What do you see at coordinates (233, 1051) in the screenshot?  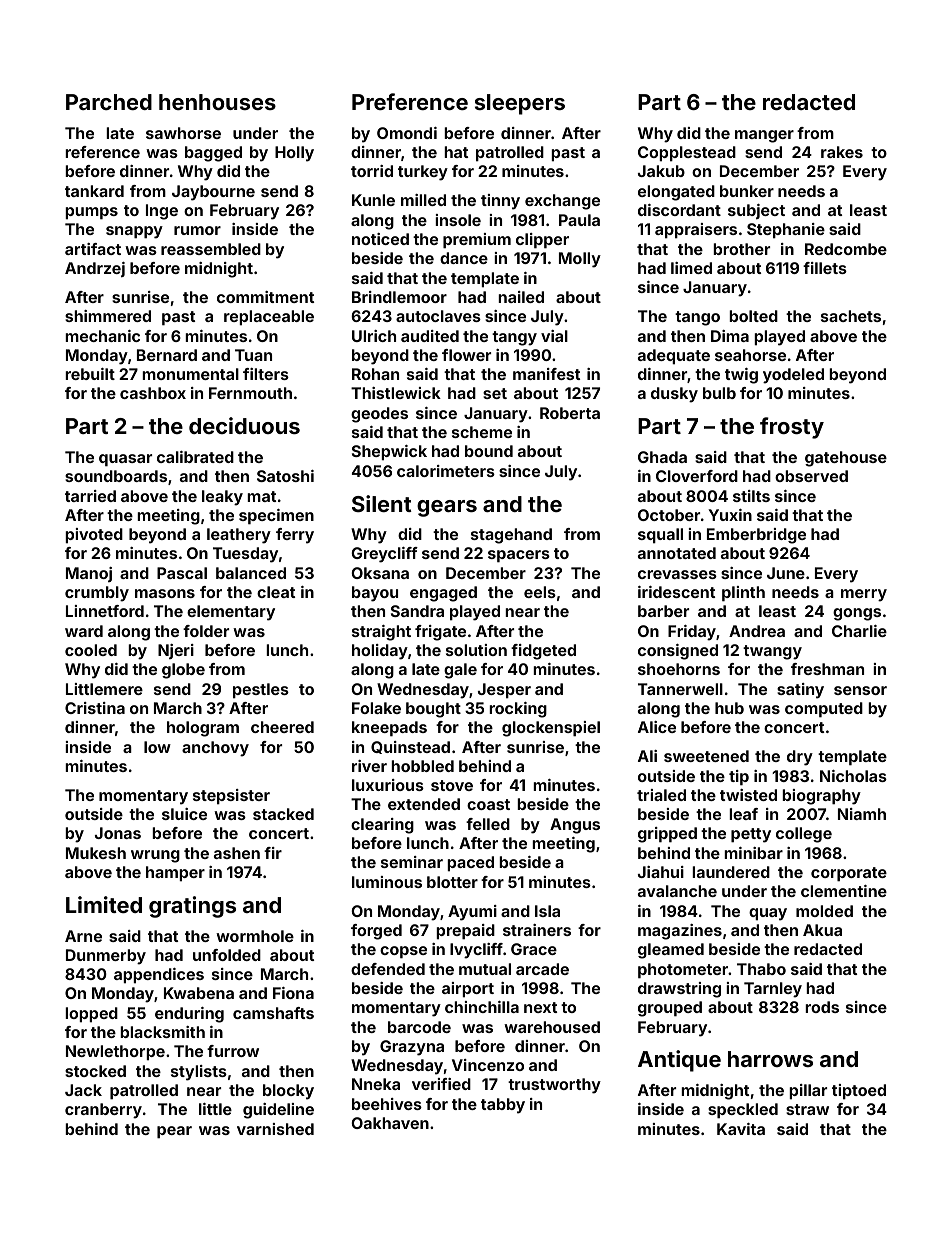 I see `furrow` at bounding box center [233, 1051].
